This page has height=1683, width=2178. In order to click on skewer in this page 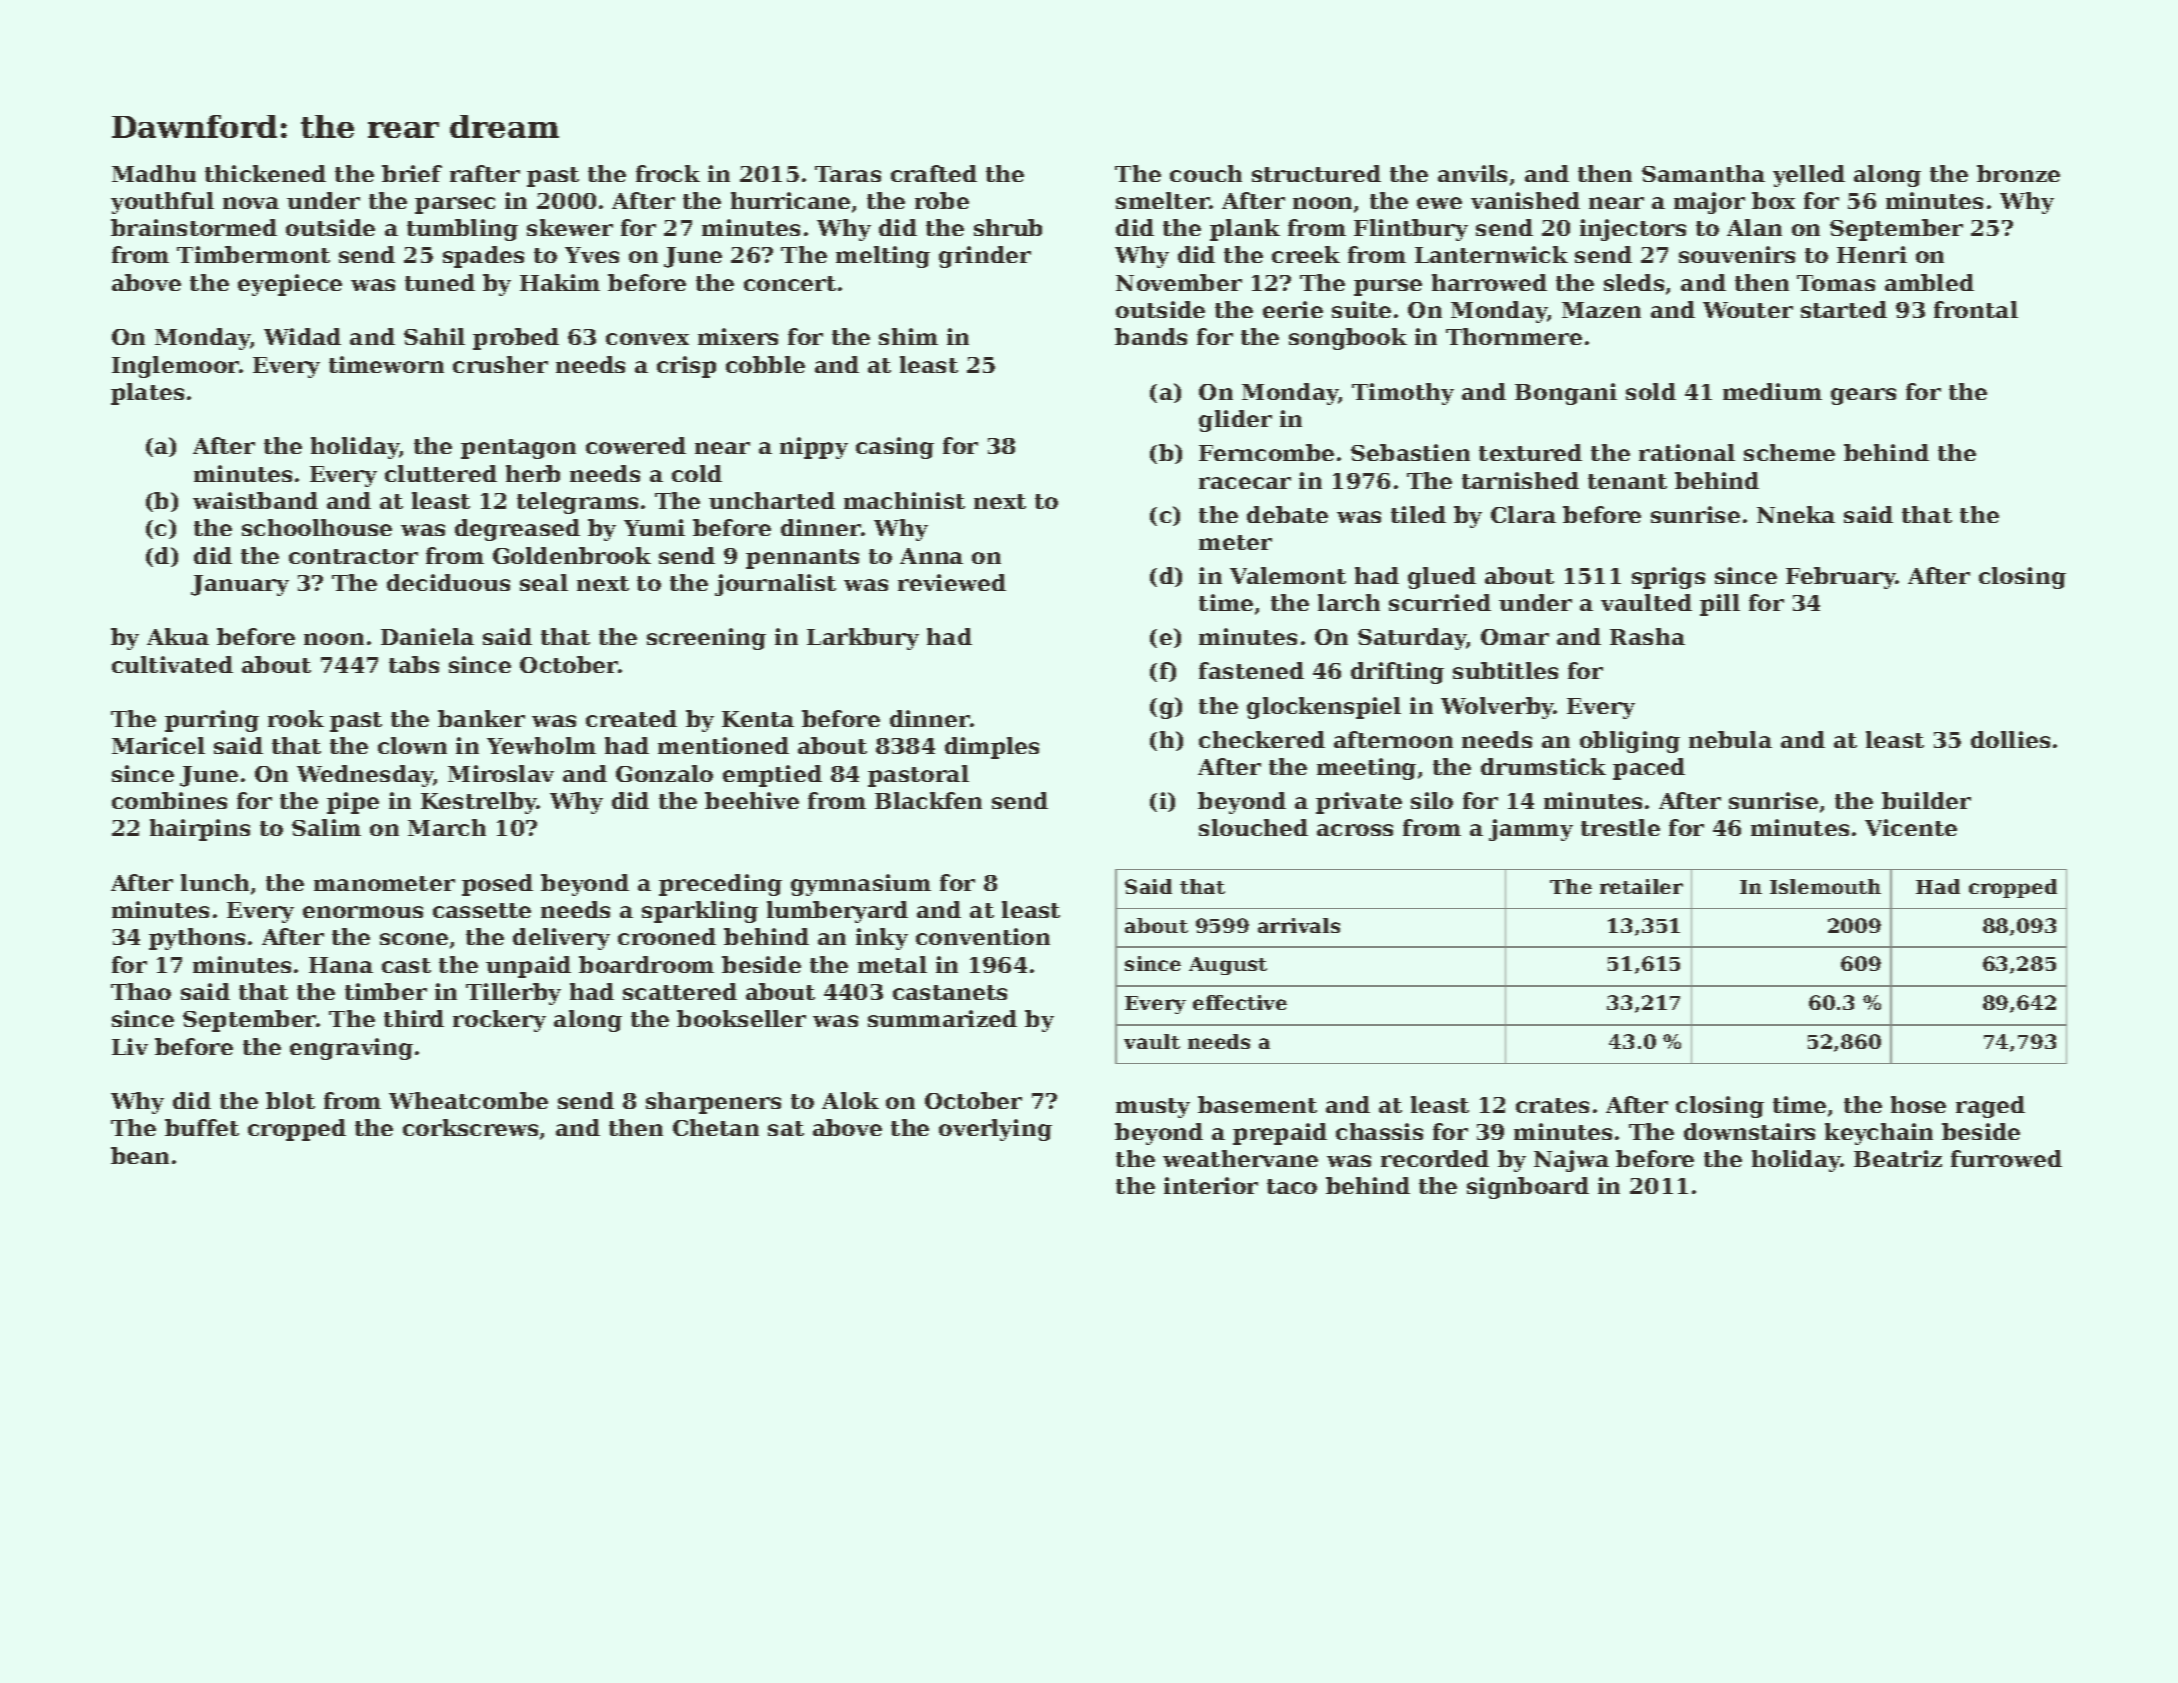, I will do `click(570, 227)`.
